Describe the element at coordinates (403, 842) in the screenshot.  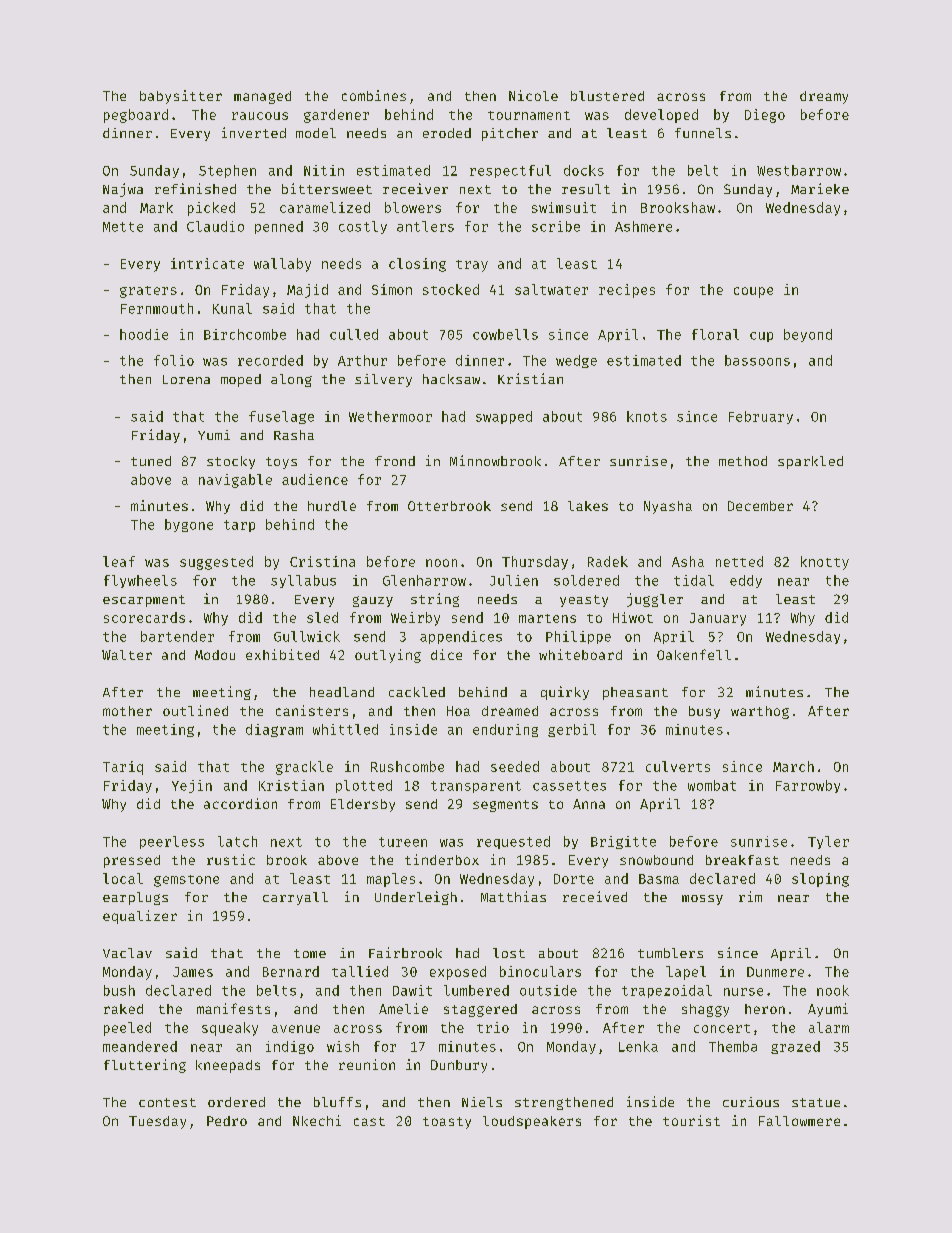
I see `tureen` at that location.
